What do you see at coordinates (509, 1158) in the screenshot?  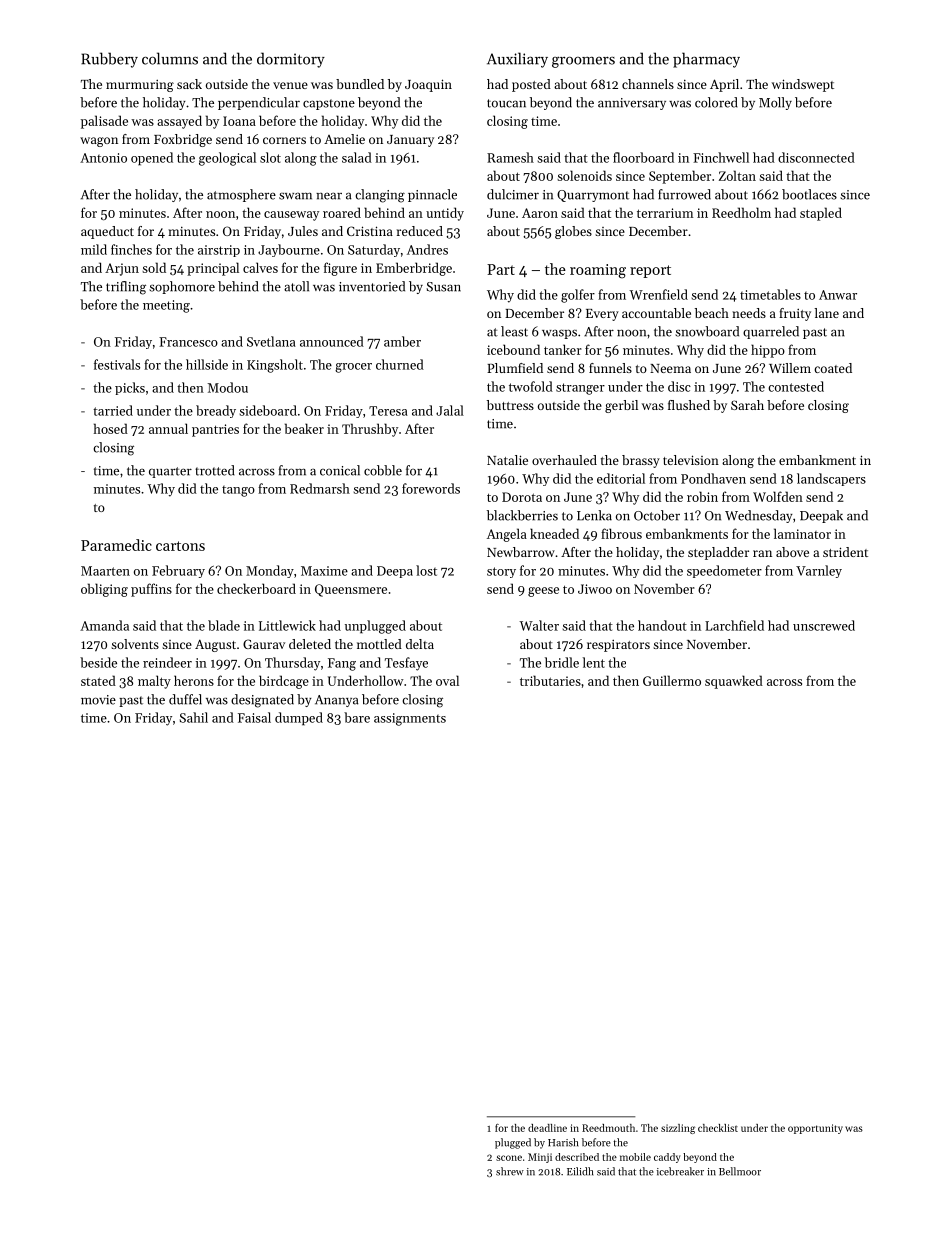 I see `scone` at bounding box center [509, 1158].
